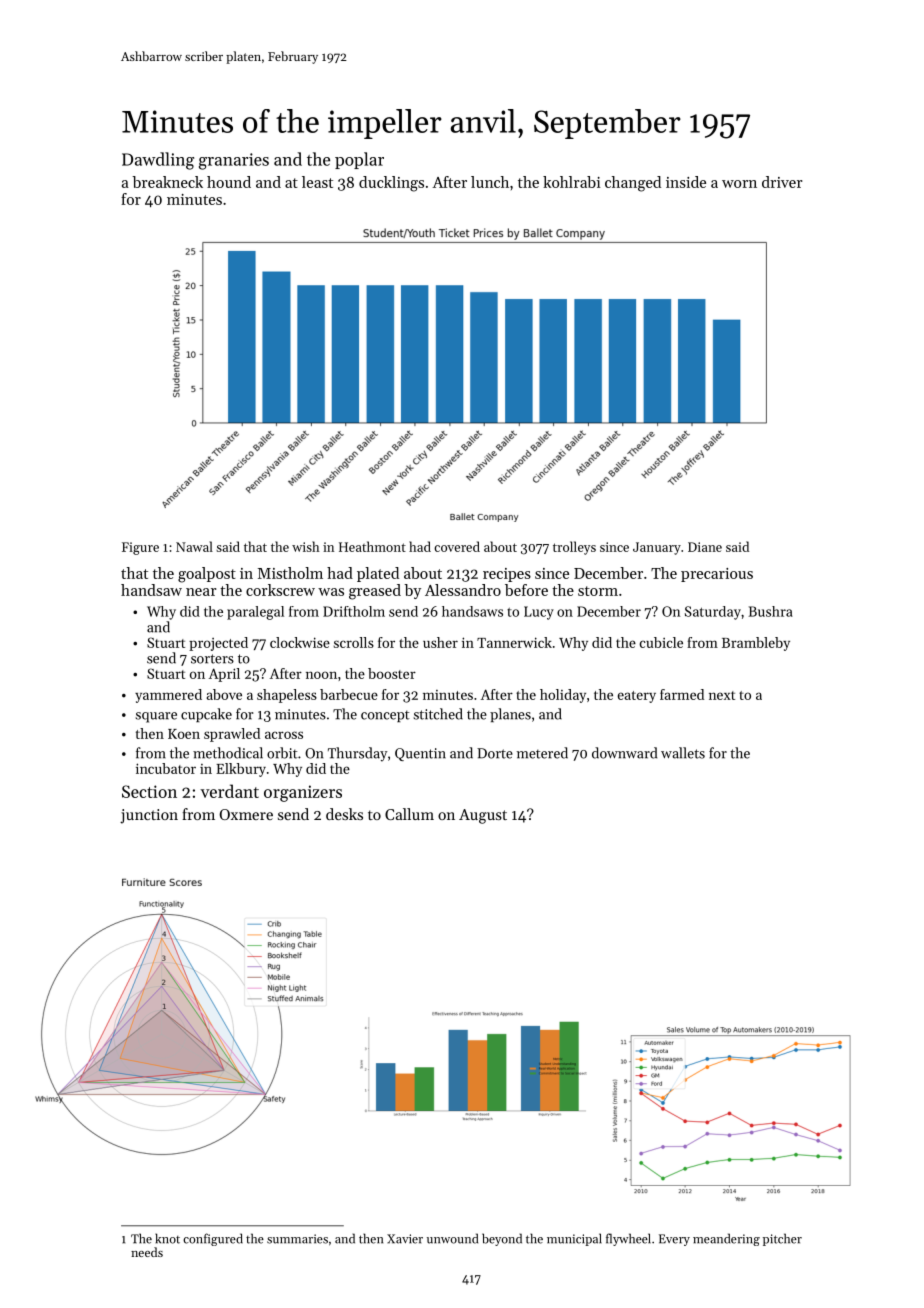 The height and width of the screenshot is (1308, 924). Describe the element at coordinates (572, 182) in the screenshot. I see `kohlrabi` at that location.
